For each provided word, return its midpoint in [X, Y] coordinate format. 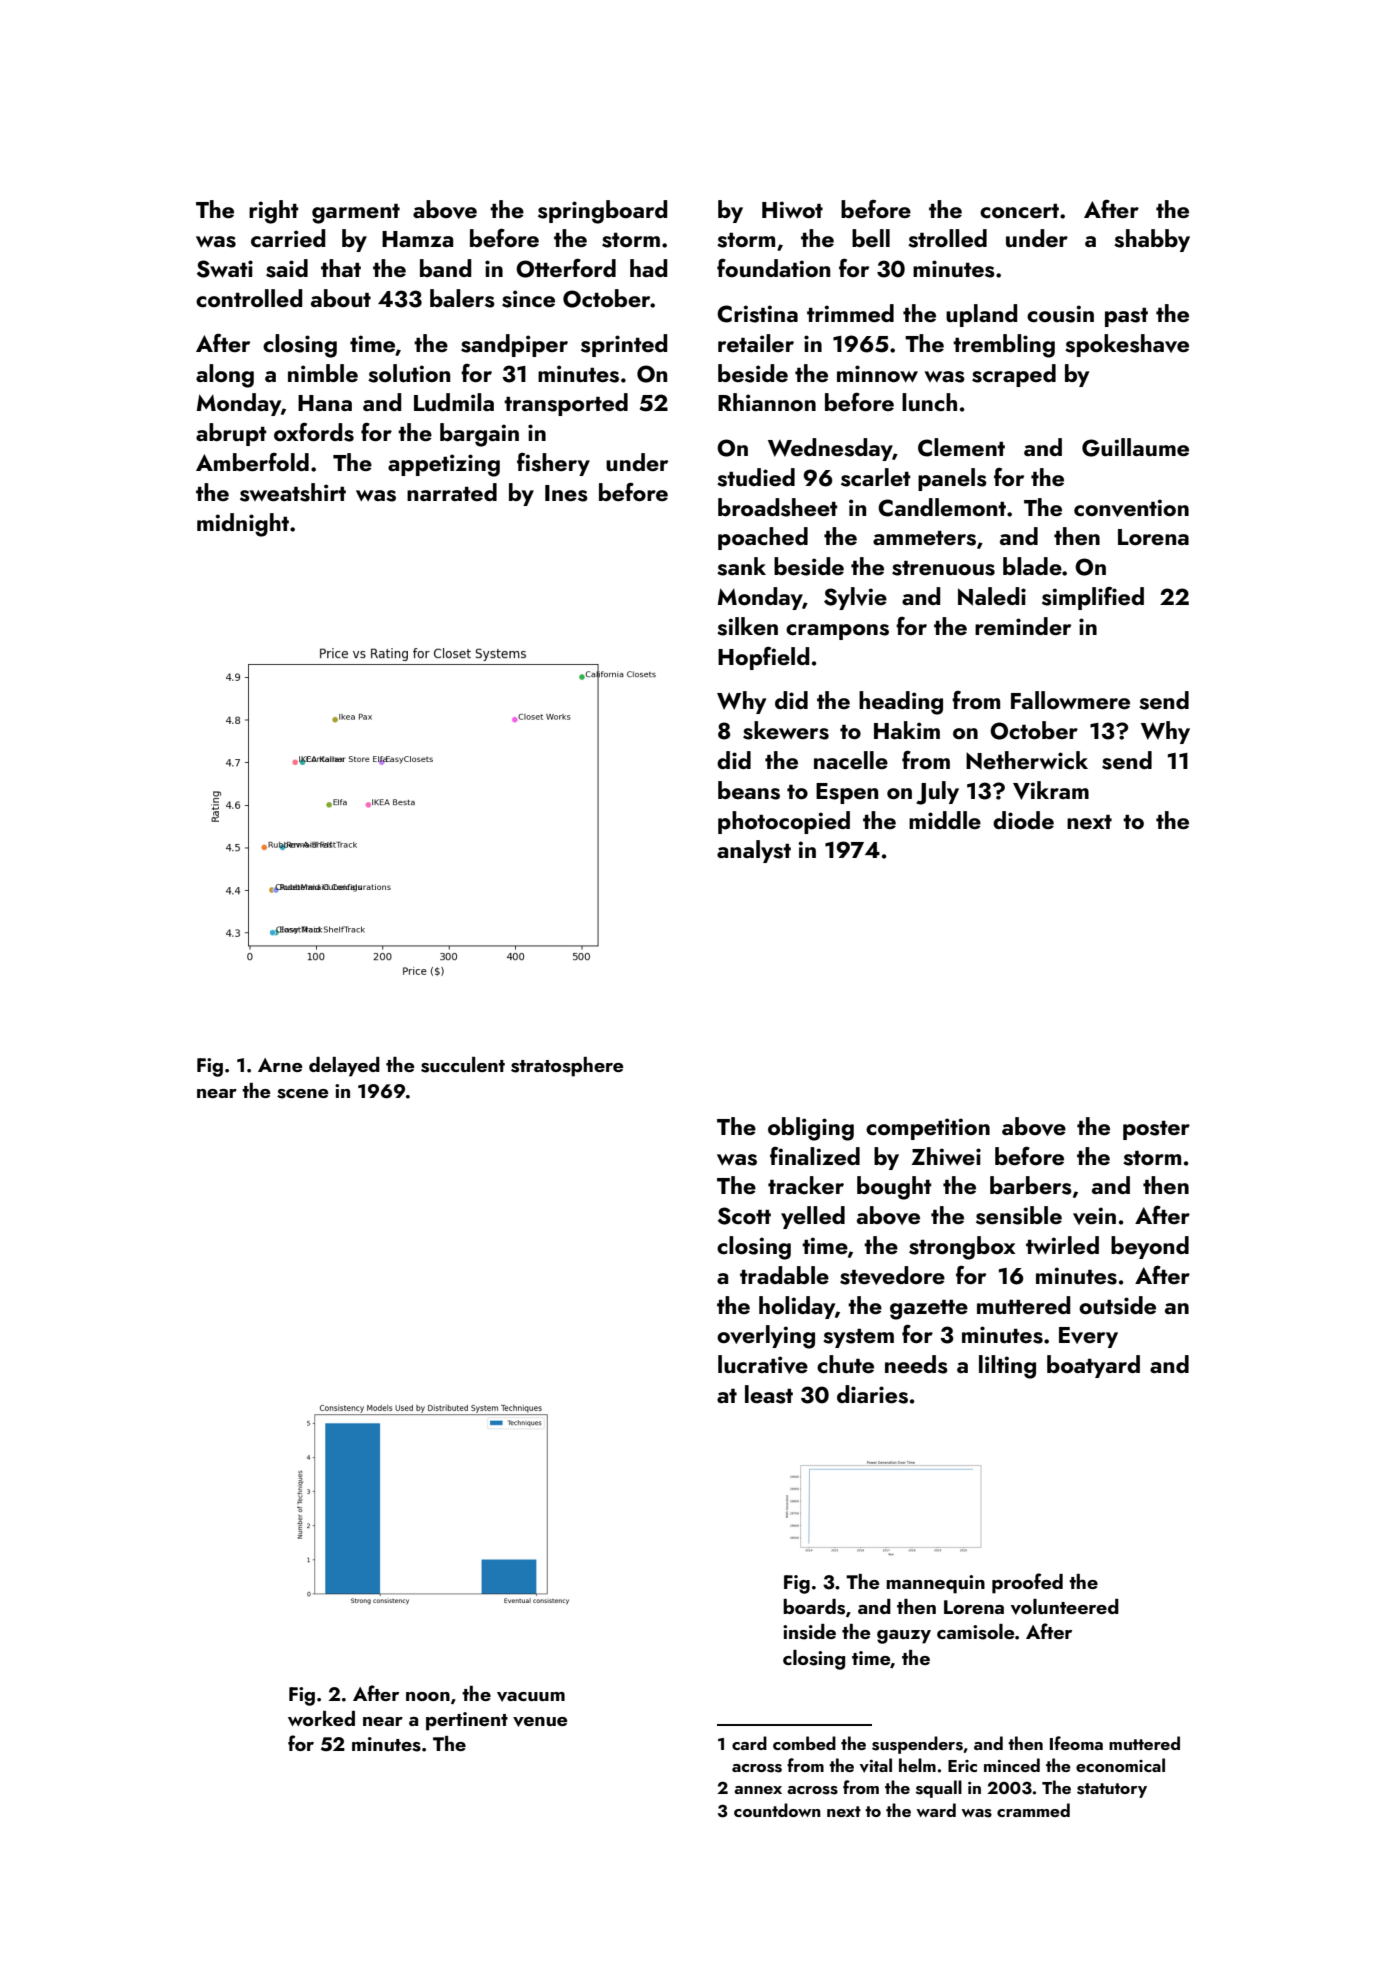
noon [428, 1696]
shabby [1152, 240]
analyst [754, 851]
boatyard [1093, 1366]
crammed [1033, 1810]
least [769, 1394]
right [274, 212]
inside [809, 1632]
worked [321, 1718]
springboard [602, 212]
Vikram [1051, 790]
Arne [280, 1065]
